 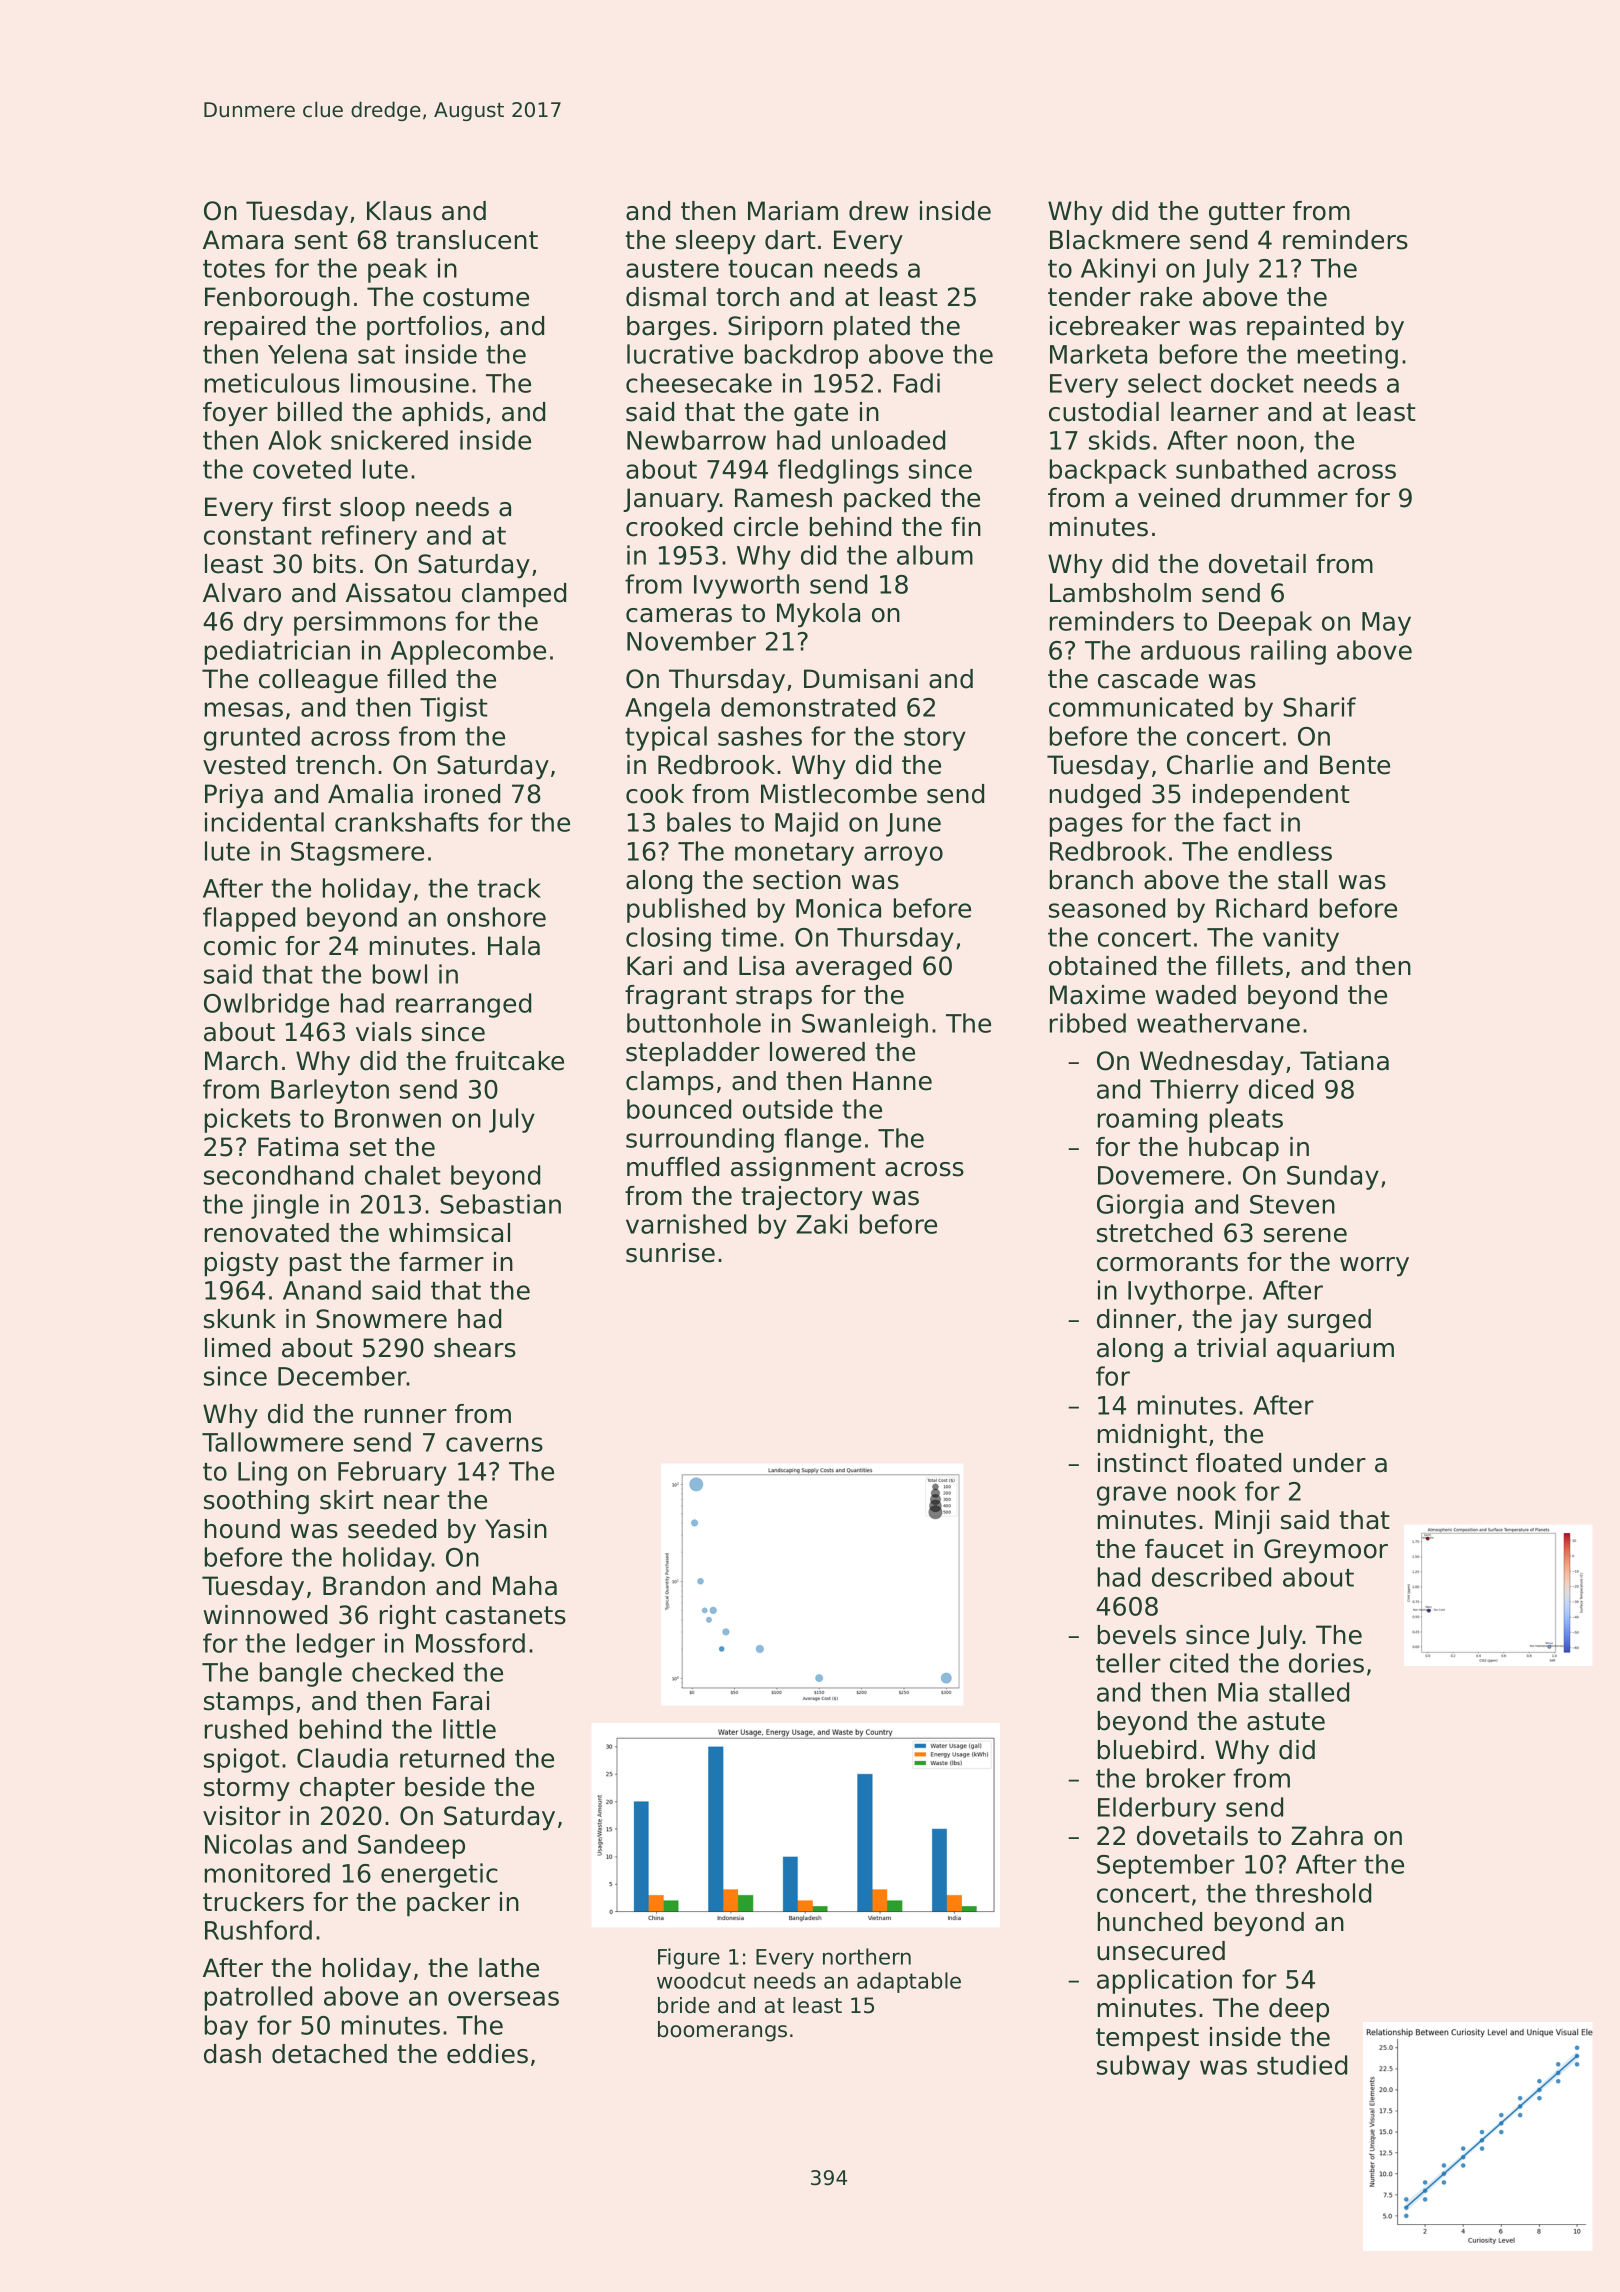 I want to click on drew, so click(x=879, y=211).
